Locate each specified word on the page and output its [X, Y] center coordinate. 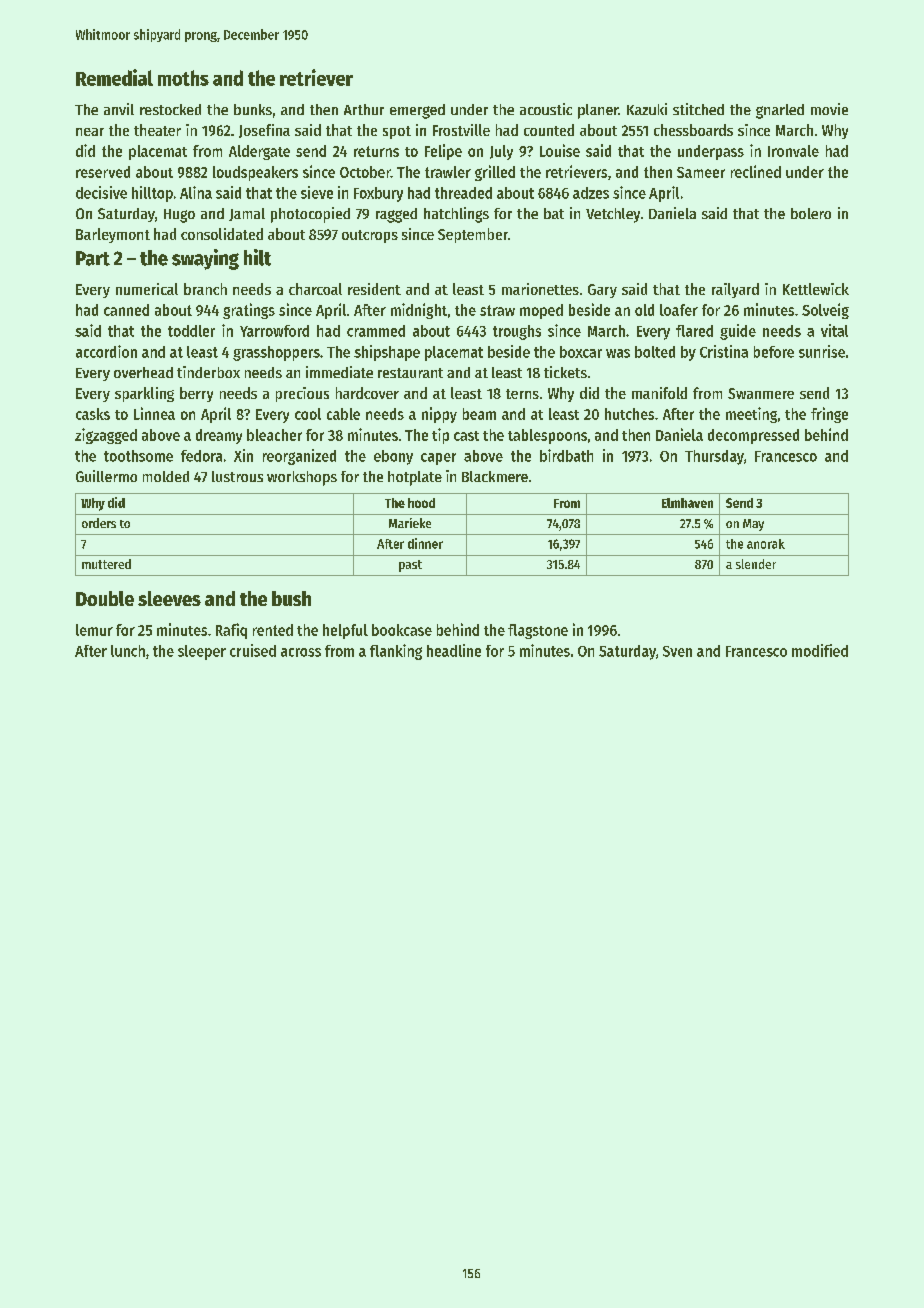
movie [829, 109]
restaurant [410, 373]
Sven [677, 651]
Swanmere [761, 393]
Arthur [364, 109]
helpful [345, 631]
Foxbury [378, 194]
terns [522, 394]
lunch [128, 651]
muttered [106, 564]
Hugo [179, 216]
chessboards [693, 130]
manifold [659, 393]
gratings [249, 311]
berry [196, 394]
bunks [253, 109]
